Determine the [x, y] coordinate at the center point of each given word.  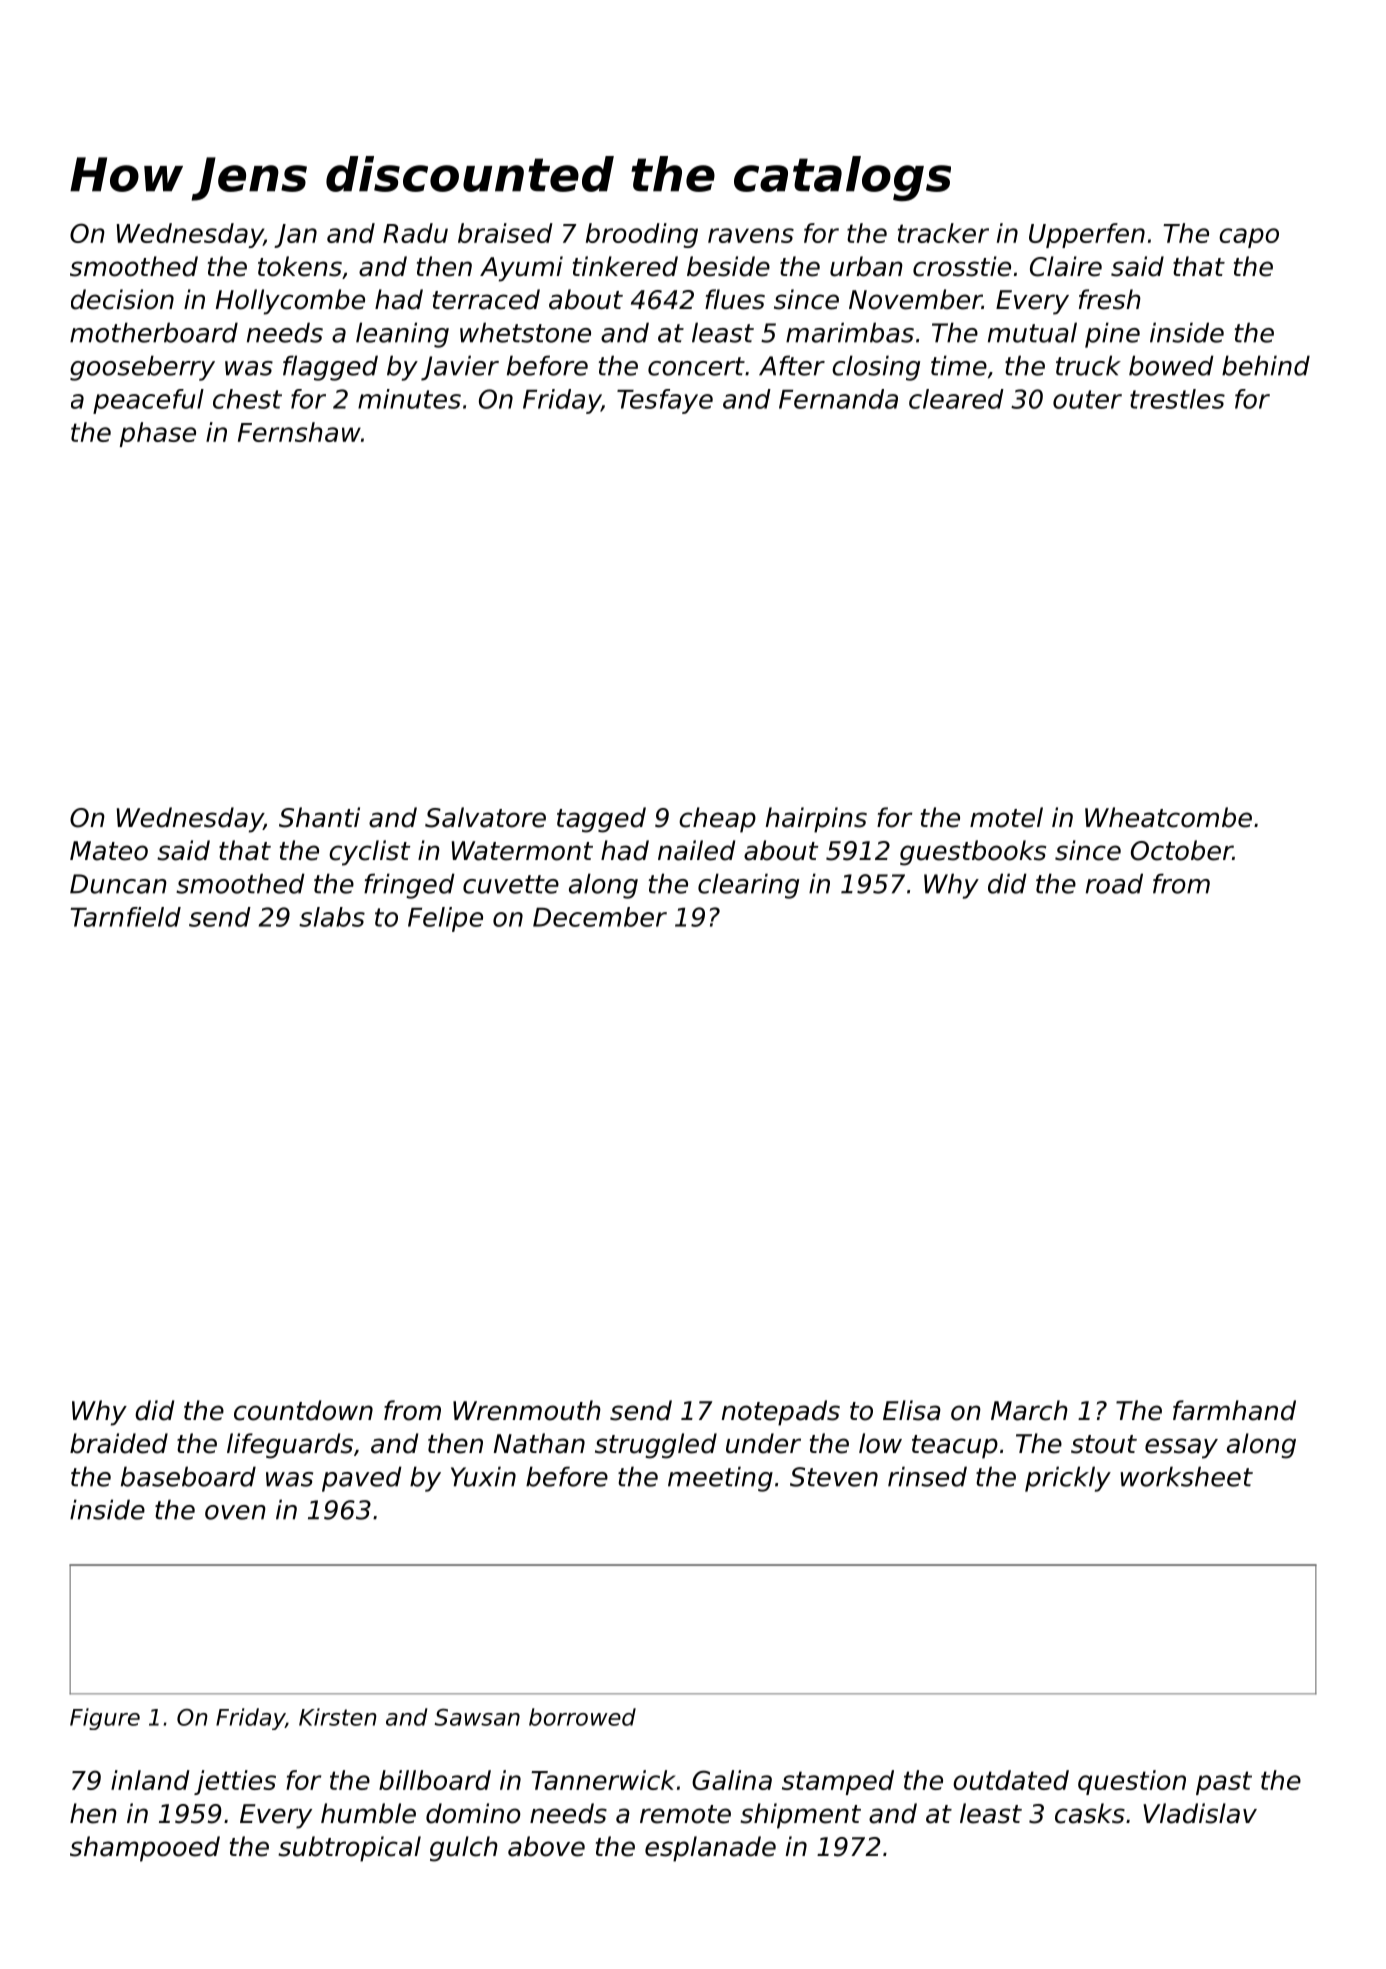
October [1182, 850]
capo [1249, 238]
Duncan [118, 884]
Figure [105, 1719]
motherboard [154, 332]
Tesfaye [665, 401]
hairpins [816, 820]
